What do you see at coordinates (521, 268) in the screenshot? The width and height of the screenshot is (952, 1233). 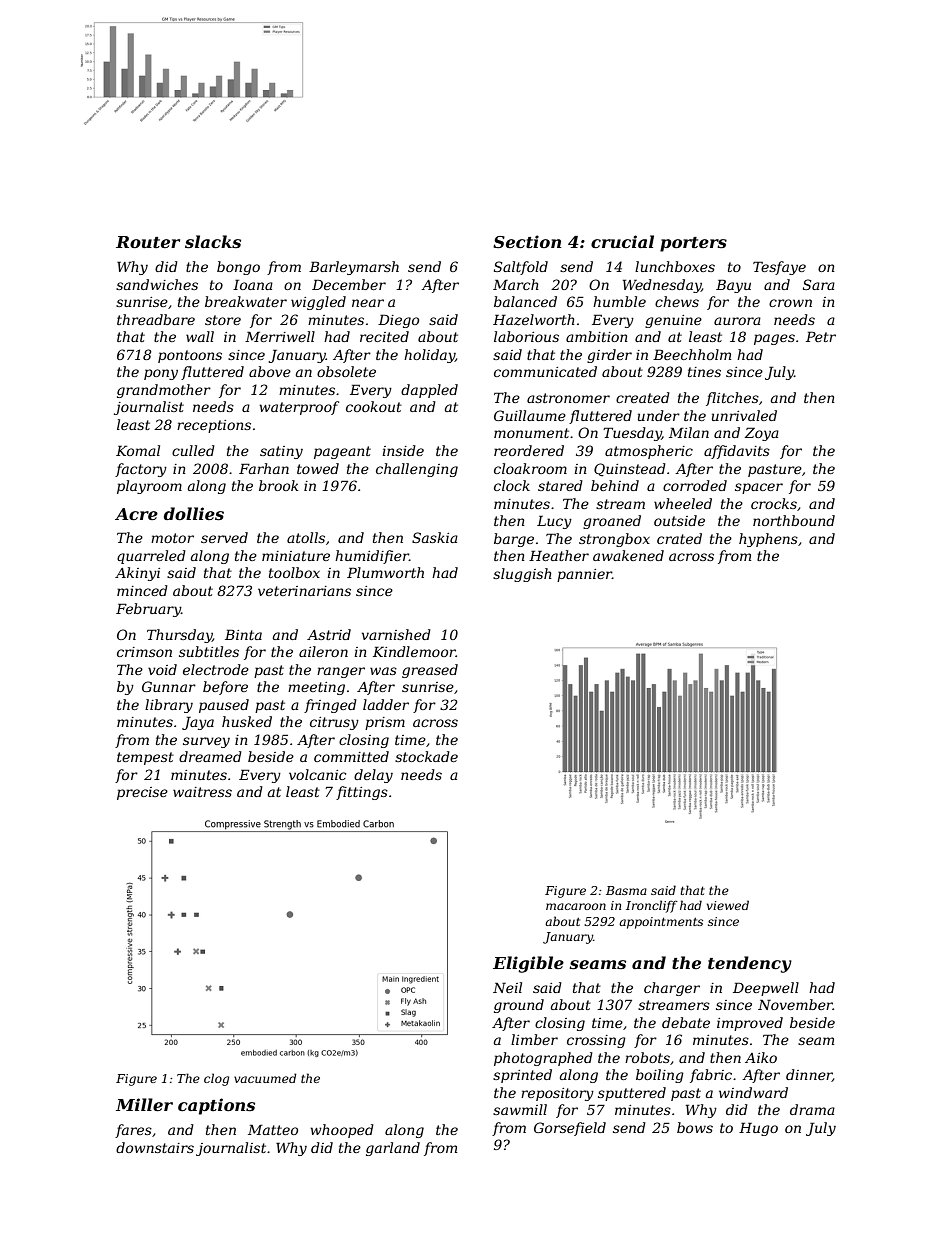 I see `Saltfold` at bounding box center [521, 268].
